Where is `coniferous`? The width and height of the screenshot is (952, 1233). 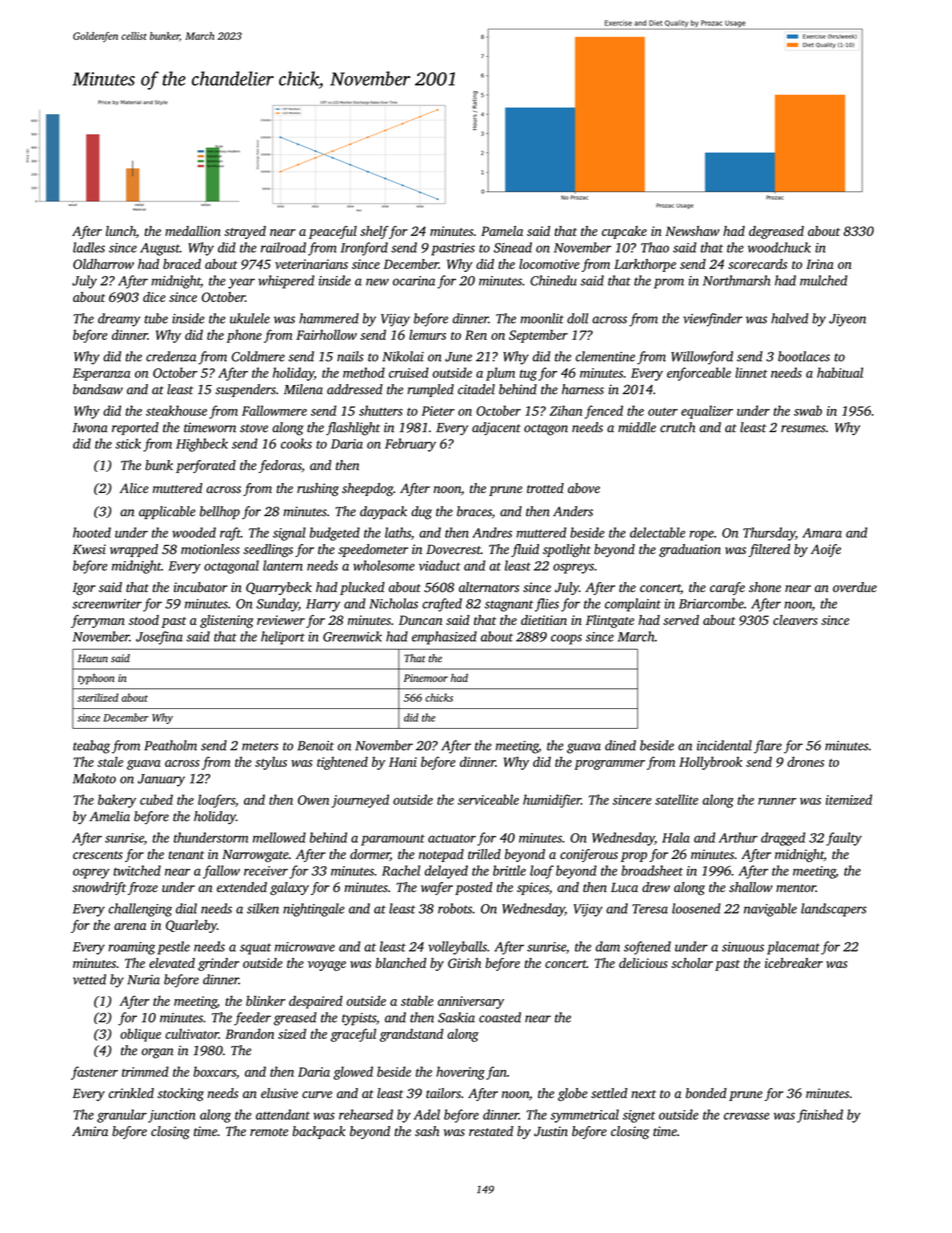
coniferous is located at coordinates (589, 855).
